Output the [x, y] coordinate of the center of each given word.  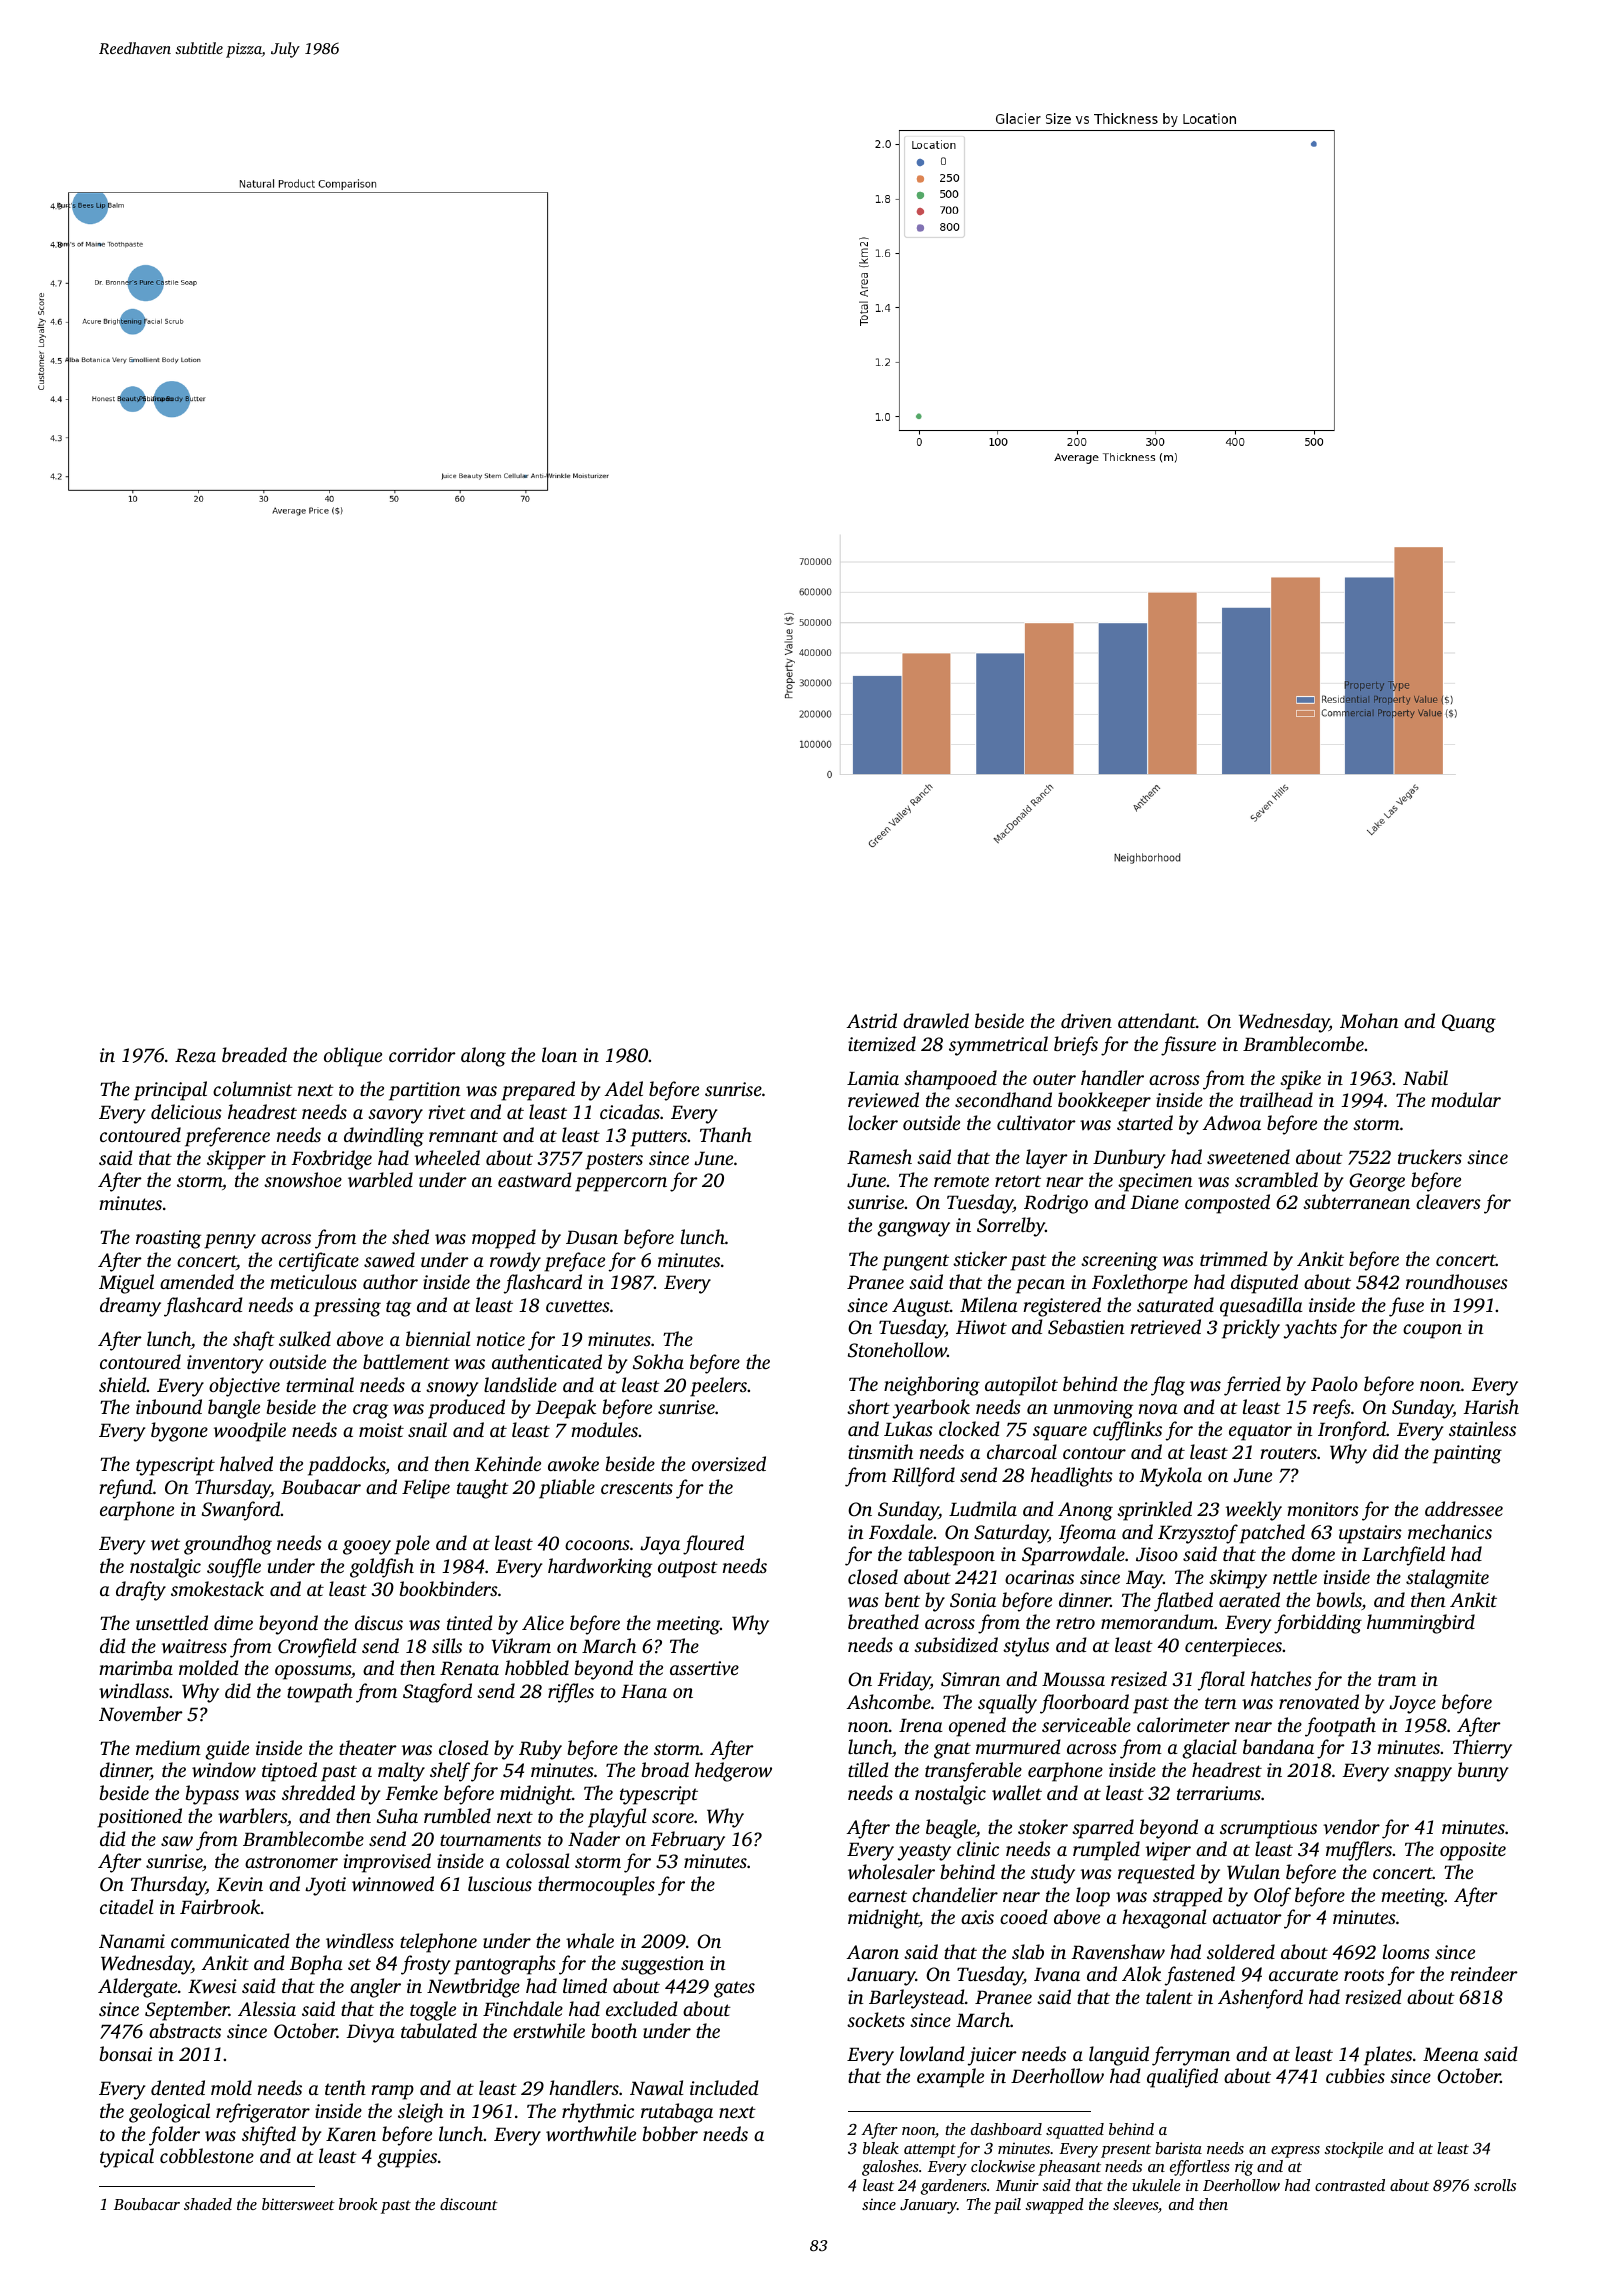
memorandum [1157, 1621]
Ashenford [1260, 1999]
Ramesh [879, 1157]
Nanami [132, 1941]
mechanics [1450, 1531]
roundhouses [1457, 1281]
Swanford [241, 1511]
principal [170, 1091]
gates [734, 1989]
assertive [704, 1668]
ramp [392, 2092]
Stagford [437, 1693]
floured [713, 1545]
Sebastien [1086, 1327]
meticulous [313, 1281]
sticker [980, 1258]
